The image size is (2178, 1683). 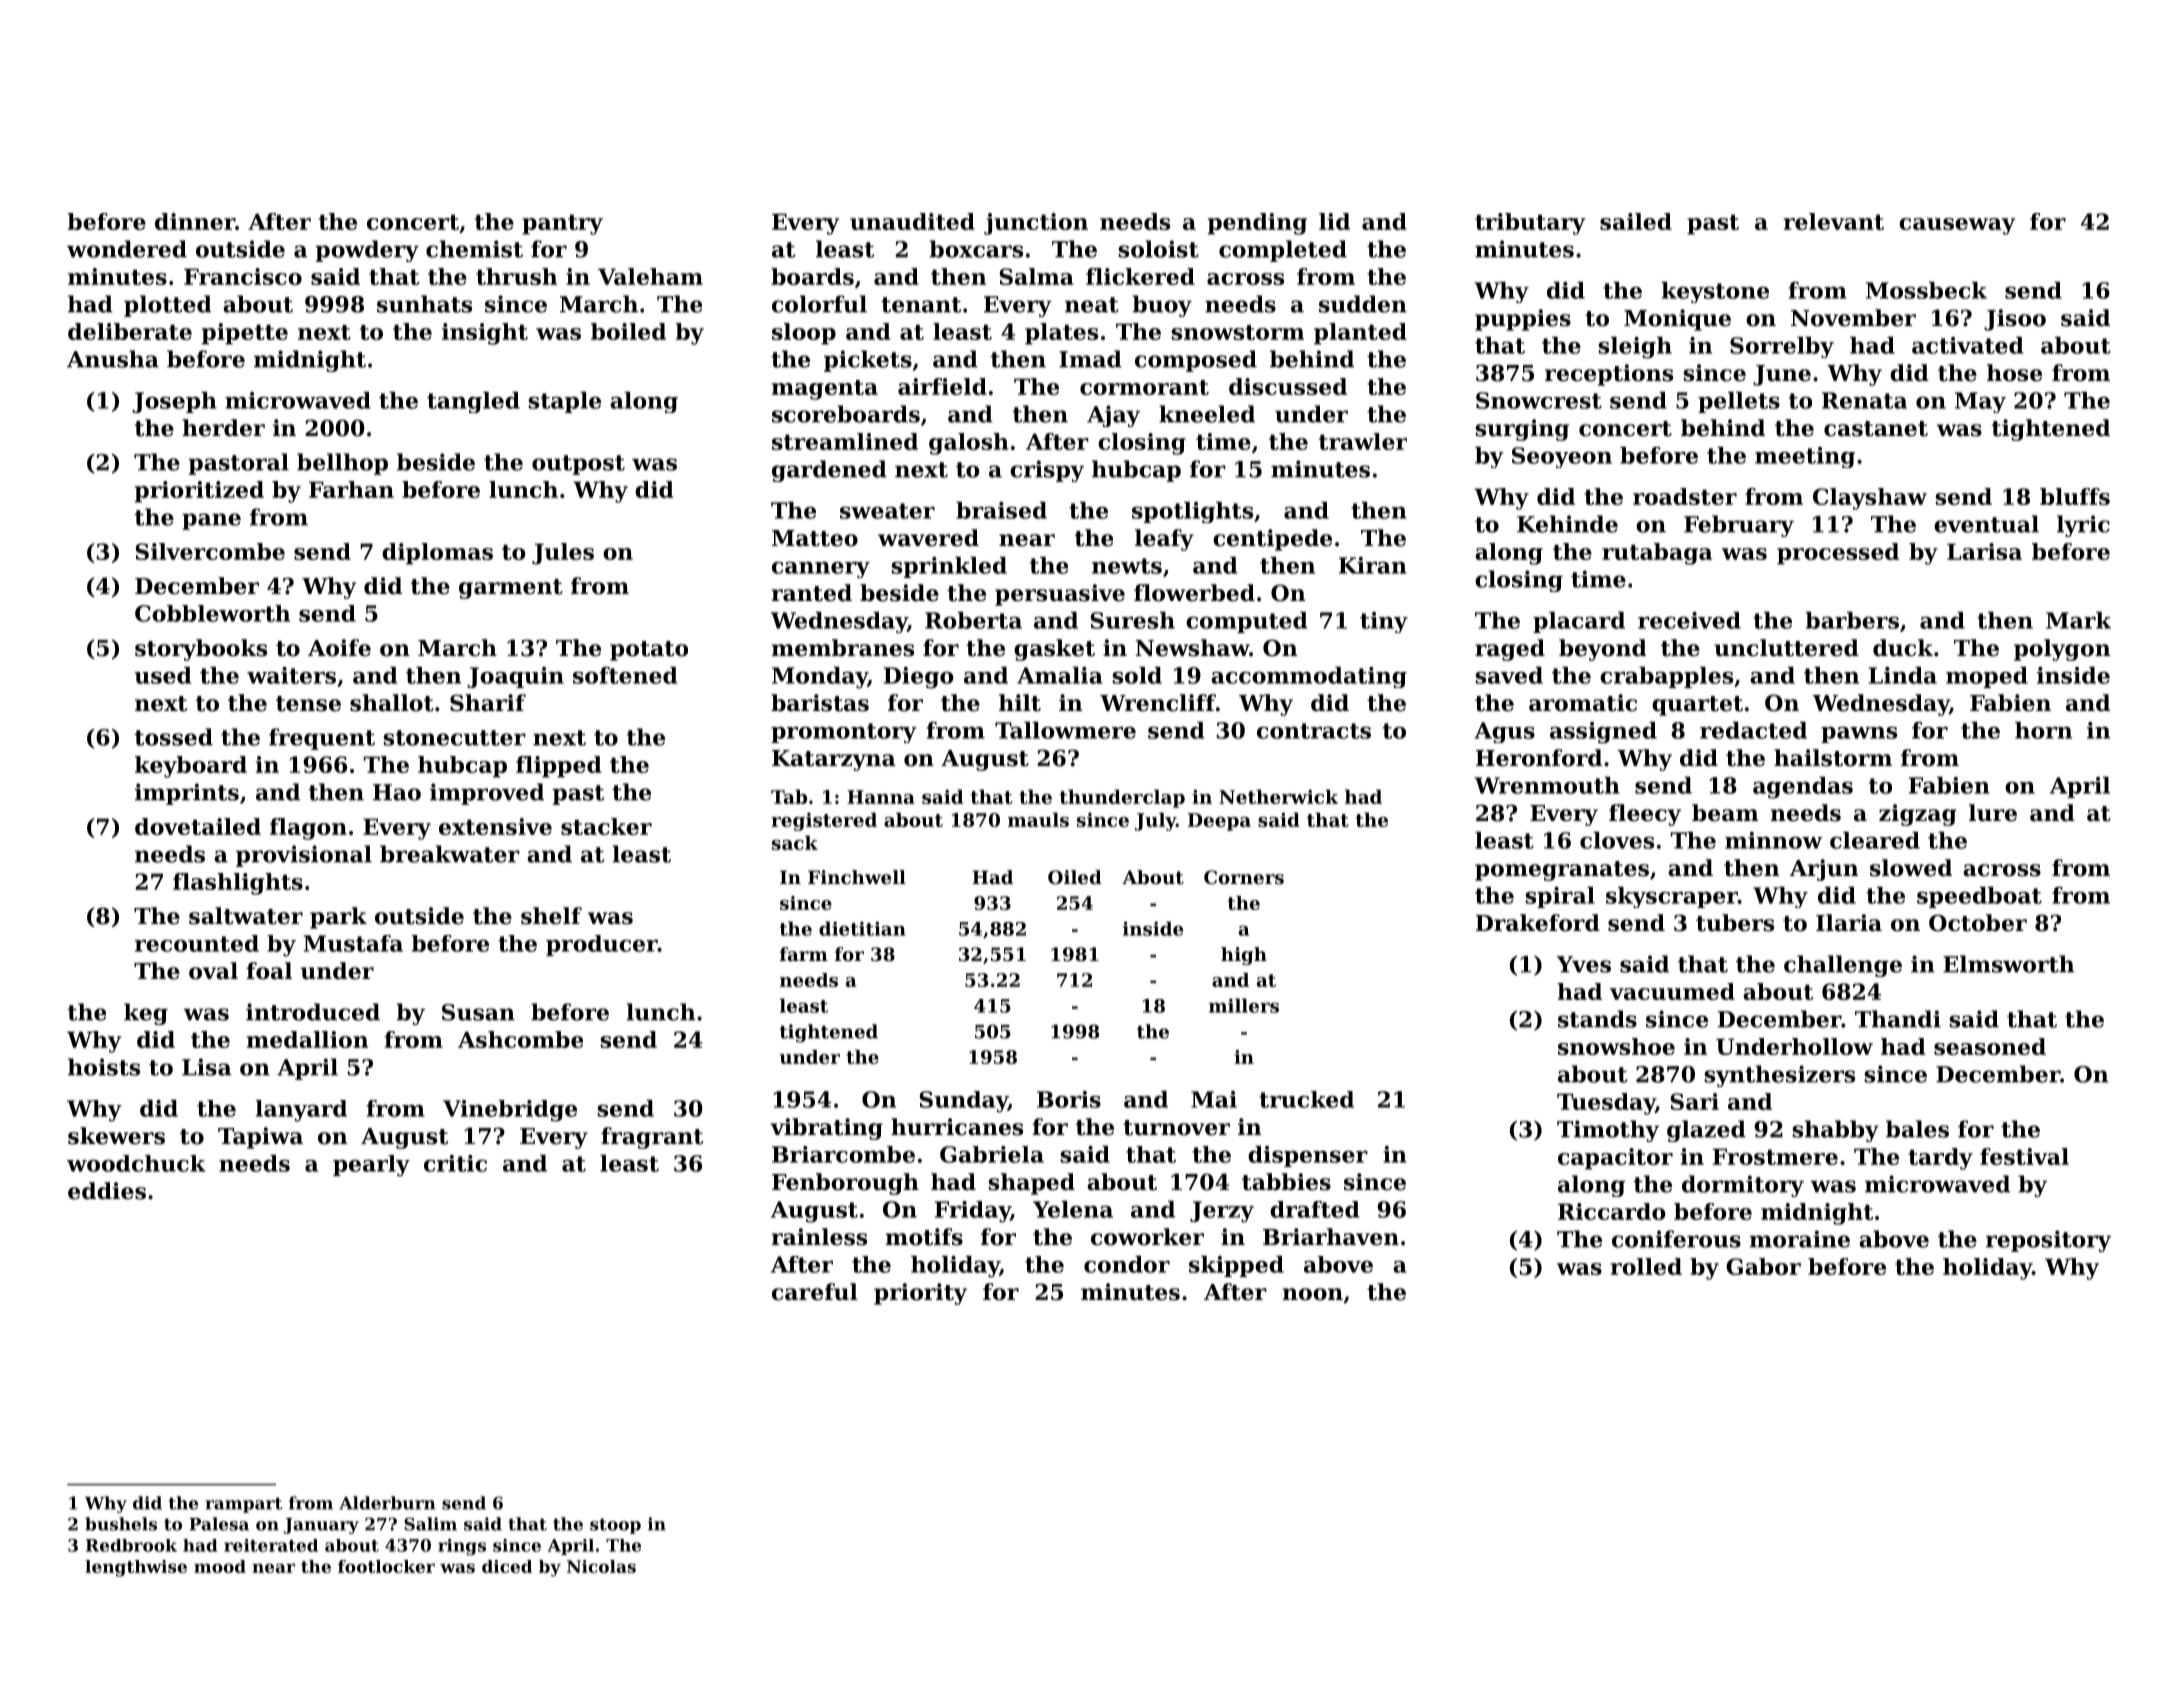 What do you see at coordinates (1312, 1294) in the document?
I see `noon` at bounding box center [1312, 1294].
